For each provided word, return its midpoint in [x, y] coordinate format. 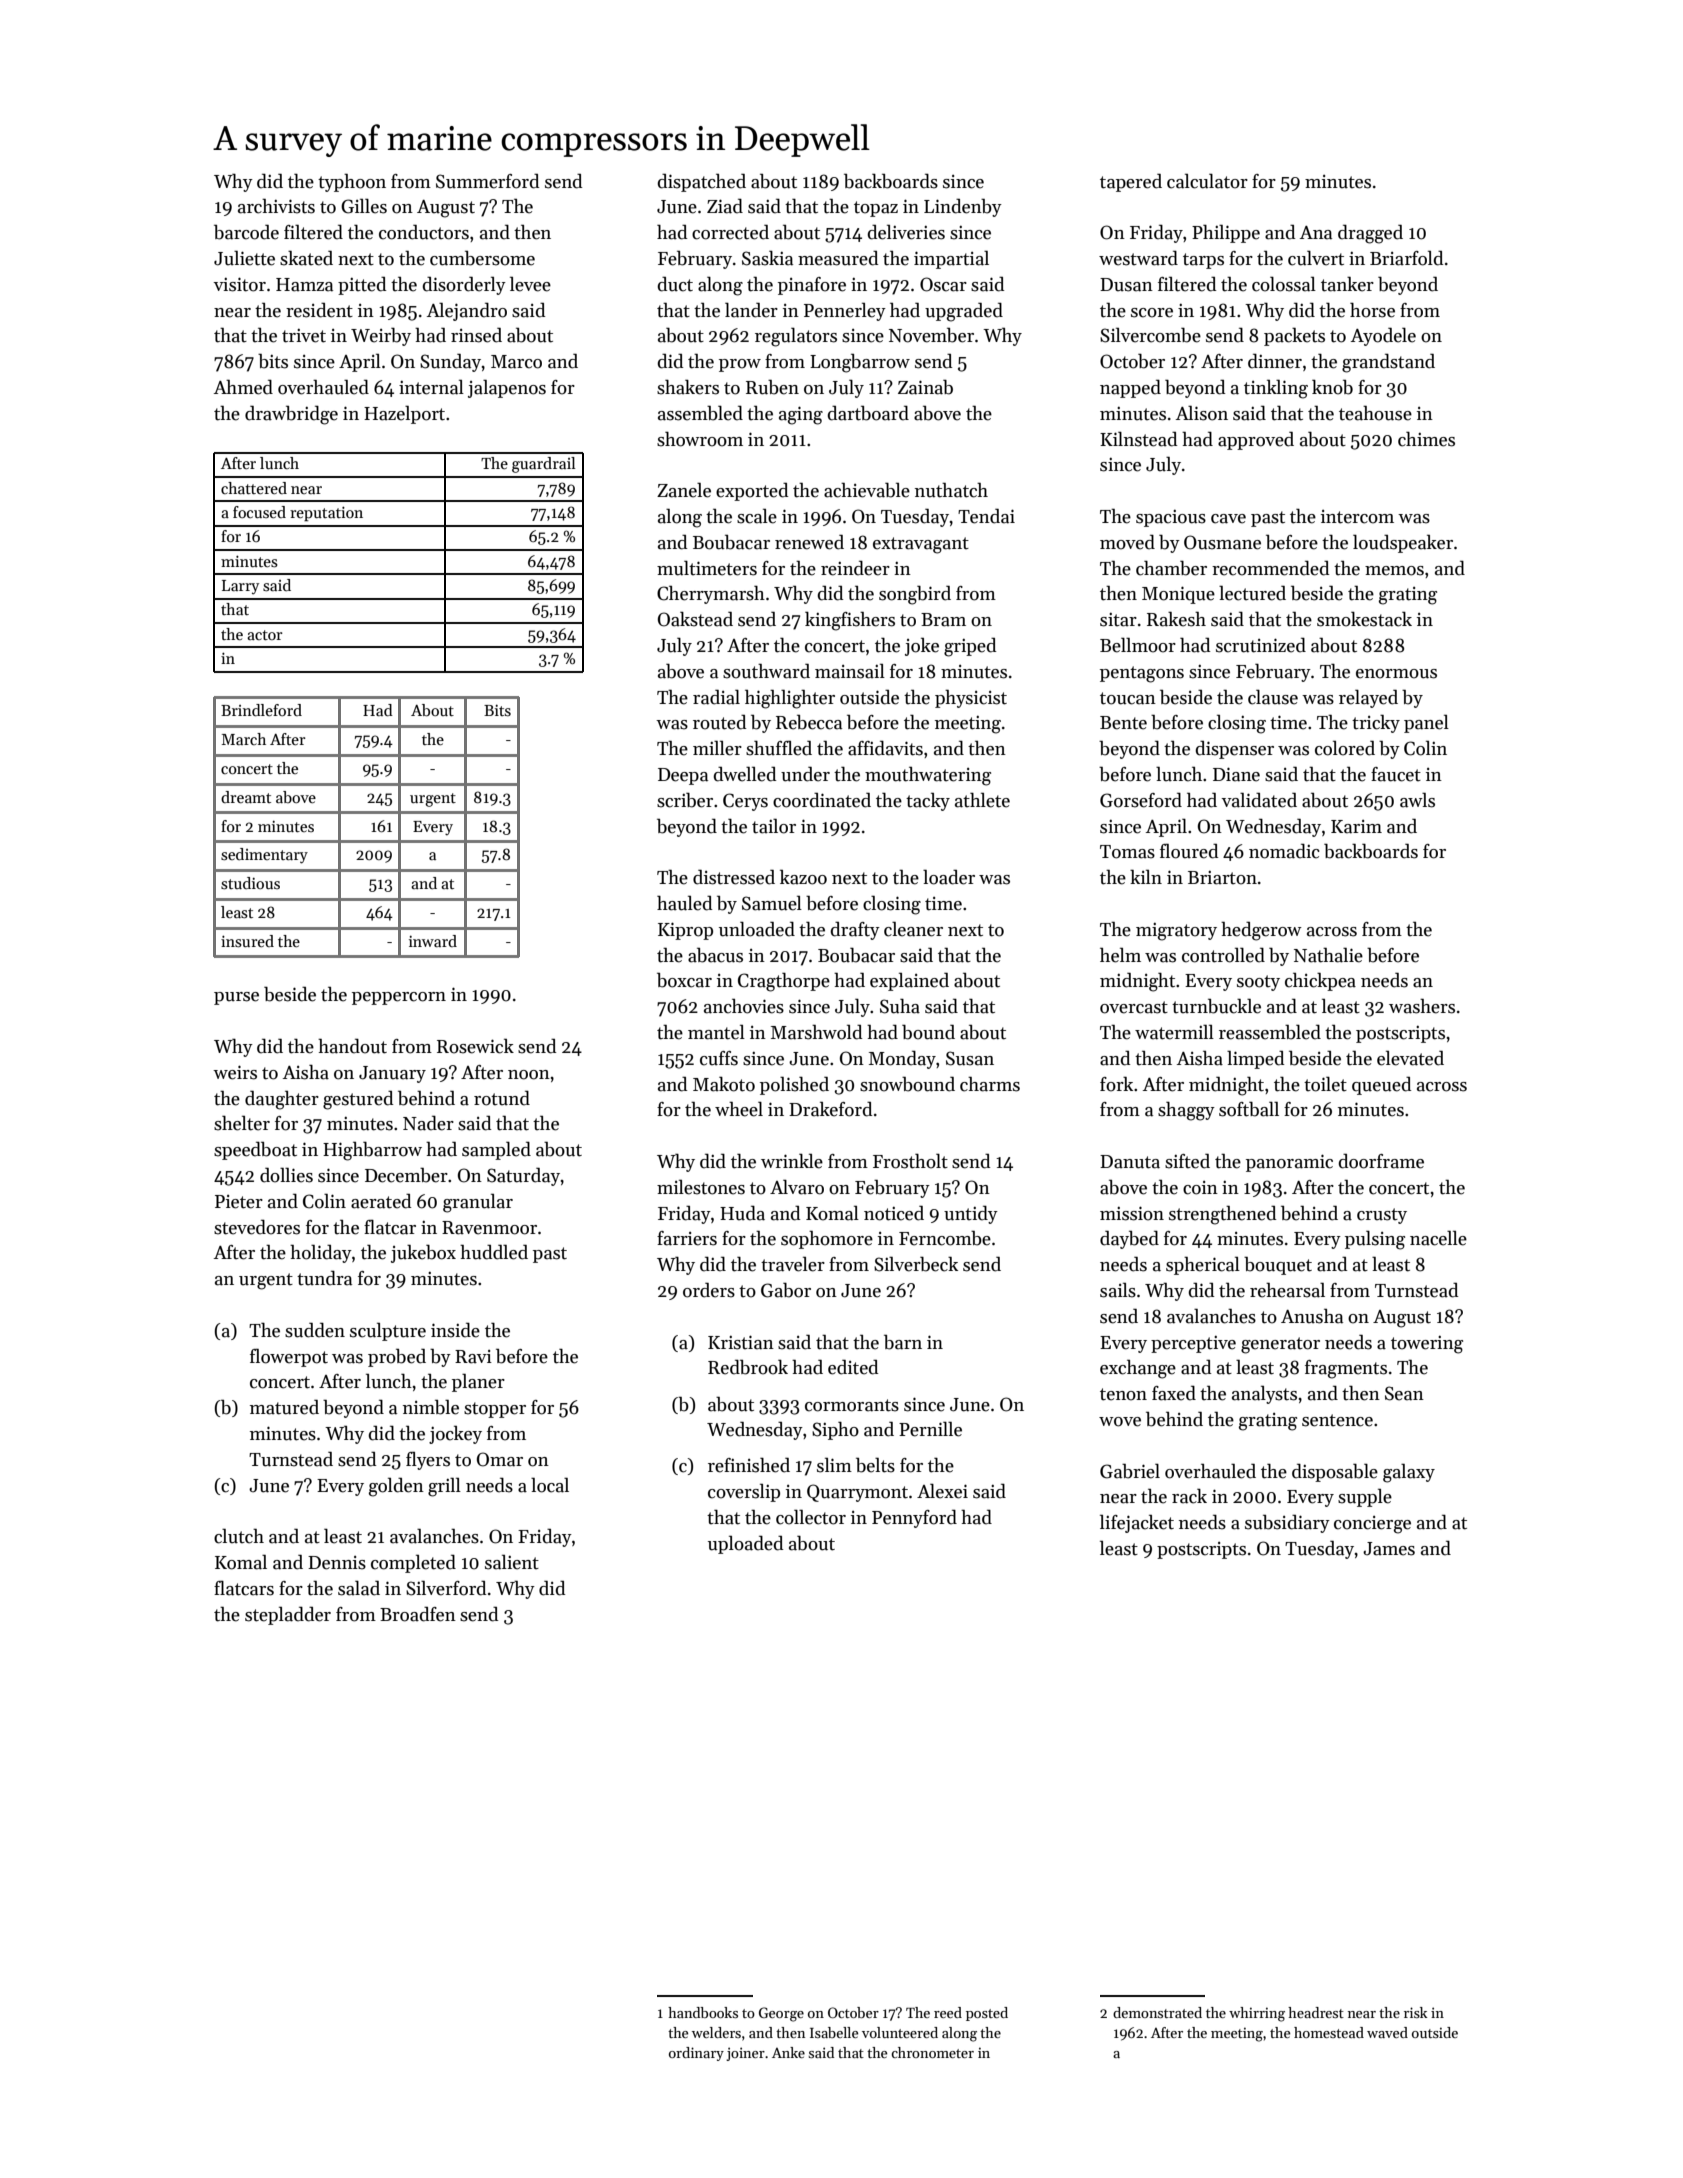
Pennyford [914, 1518]
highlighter [790, 699]
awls [1417, 800]
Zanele [684, 490]
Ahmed [243, 387]
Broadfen [418, 1614]
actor [265, 635]
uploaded [745, 1544]
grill [444, 1487]
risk [1416, 2012]
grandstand [1388, 363]
